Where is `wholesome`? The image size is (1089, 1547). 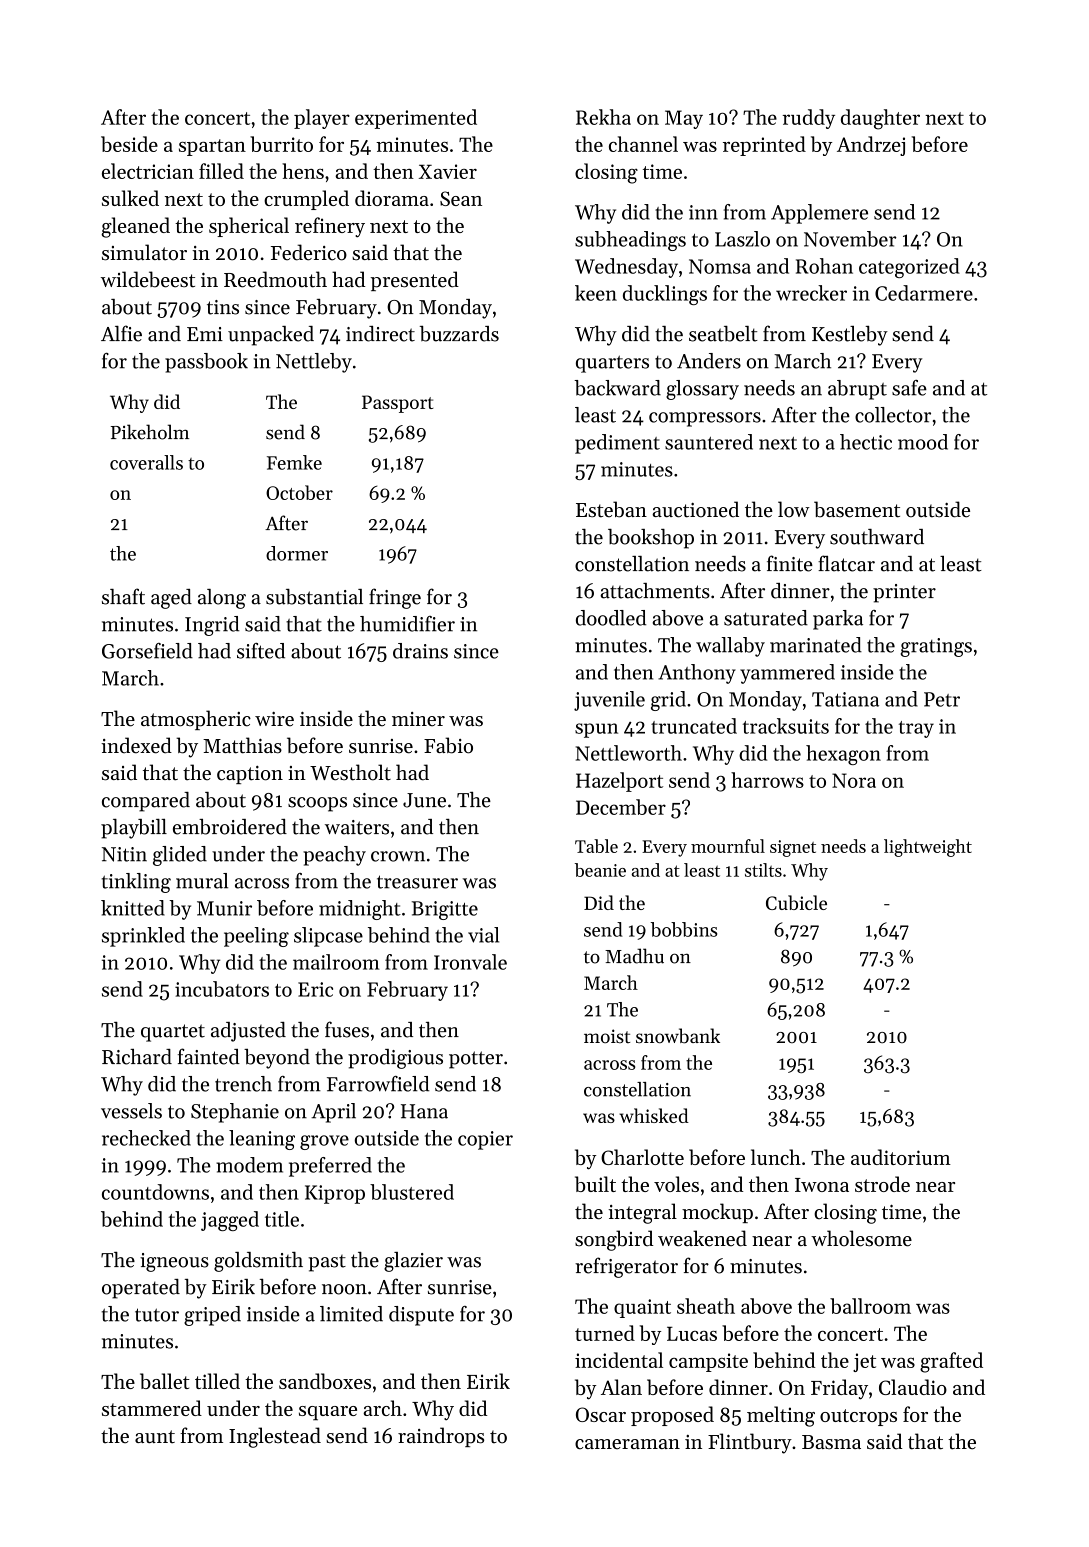 wholesome is located at coordinates (861, 1238).
